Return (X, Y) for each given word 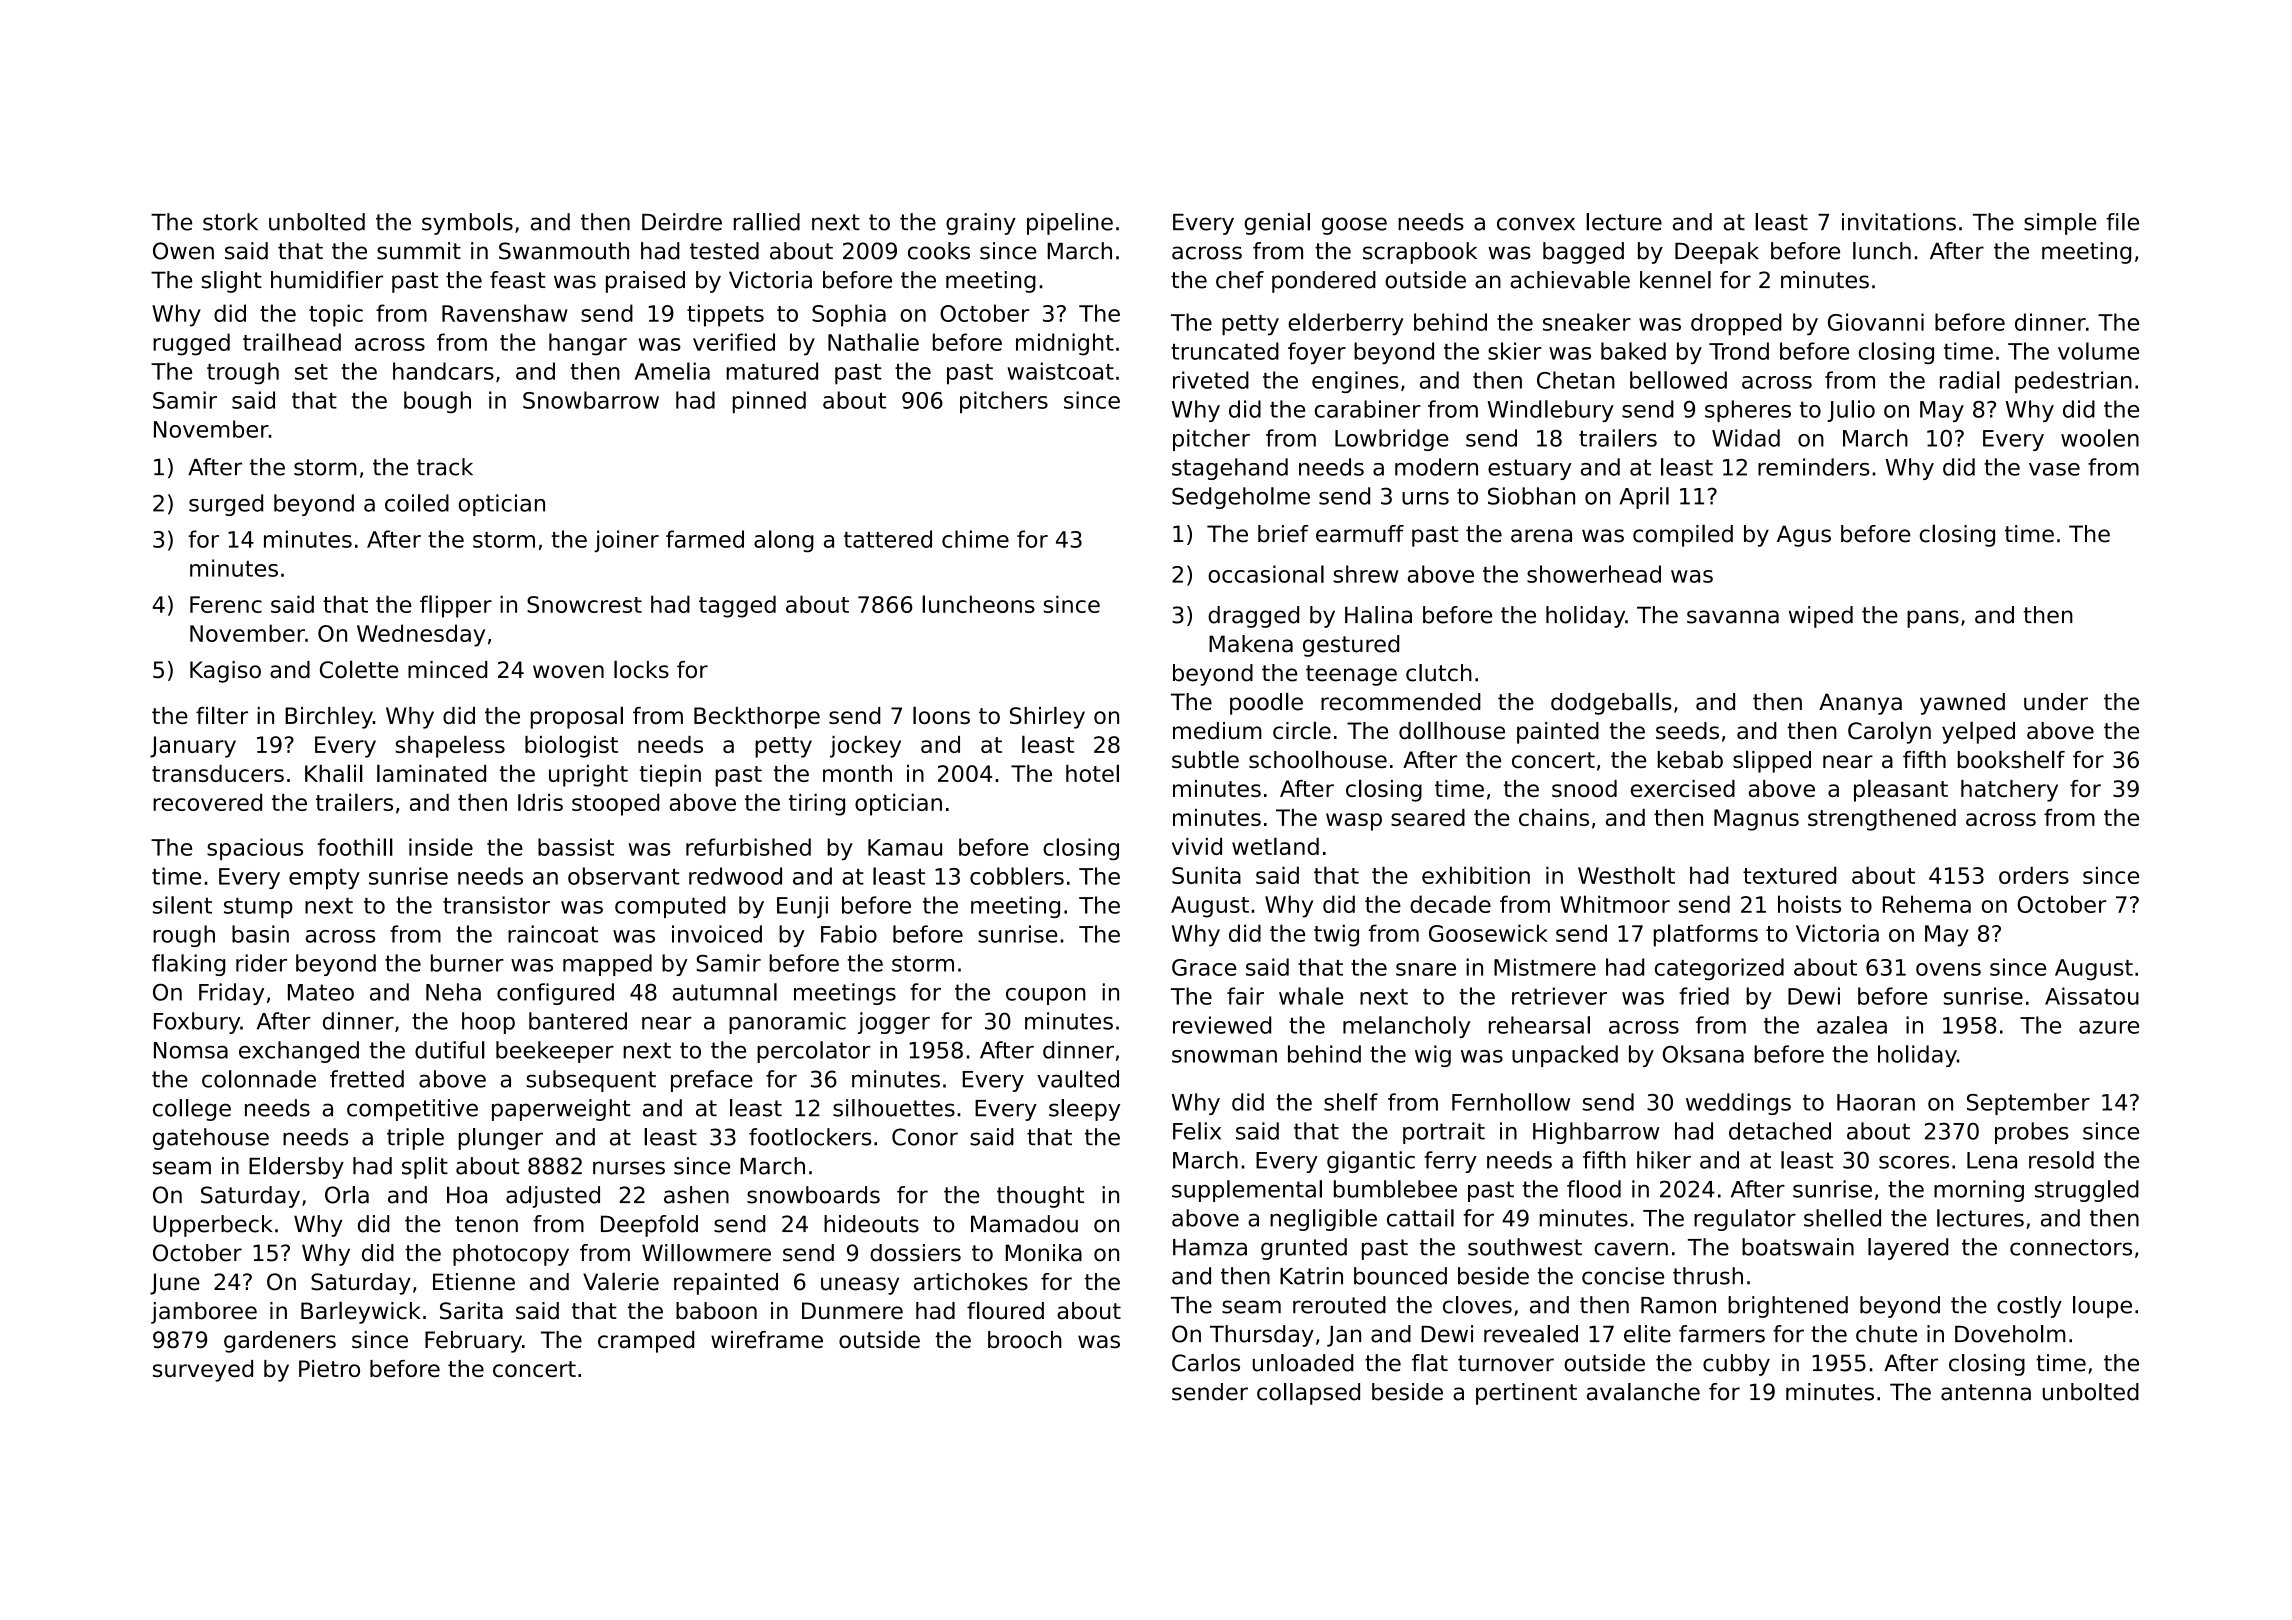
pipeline (1070, 224)
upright (588, 776)
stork (230, 222)
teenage (1351, 675)
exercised (1683, 788)
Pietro (329, 1368)
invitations (1899, 222)
